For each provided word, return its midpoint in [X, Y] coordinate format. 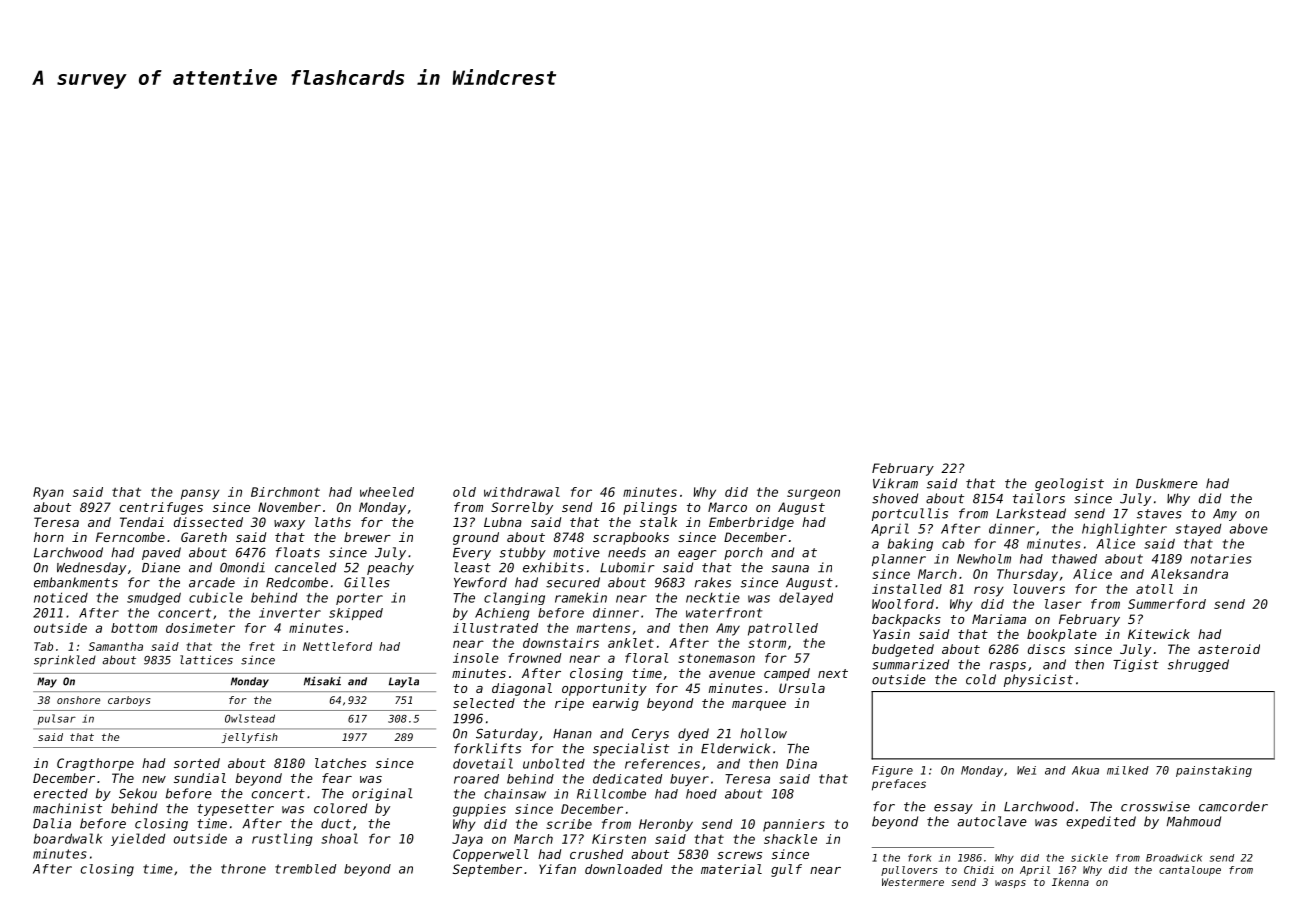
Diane [161, 567]
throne [243, 869]
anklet [631, 643]
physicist [1038, 680]
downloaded [623, 869]
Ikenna [1070, 882]
